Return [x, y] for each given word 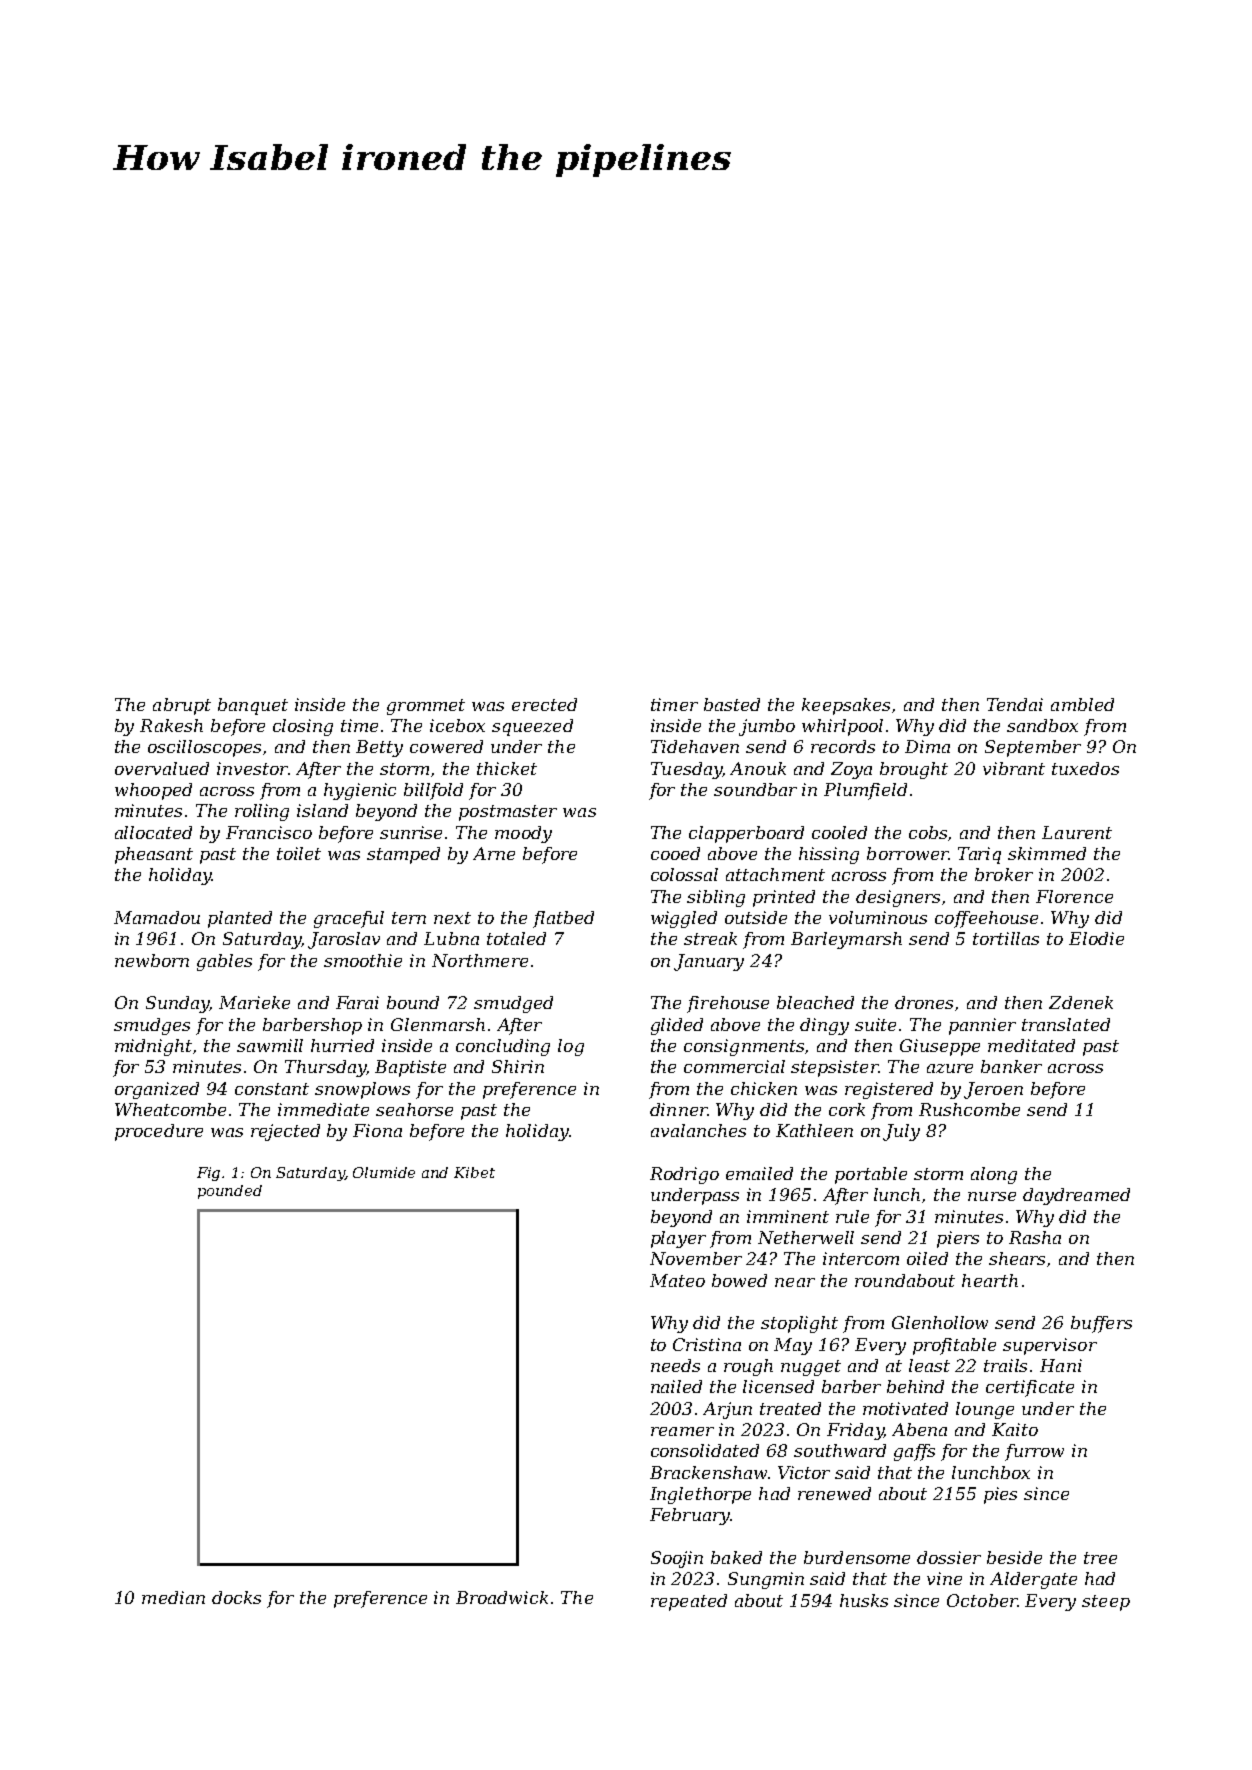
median [173, 1597]
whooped [153, 791]
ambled [1082, 704]
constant [272, 1089]
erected [544, 704]
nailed [676, 1386]
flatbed [563, 919]
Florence [1074, 896]
